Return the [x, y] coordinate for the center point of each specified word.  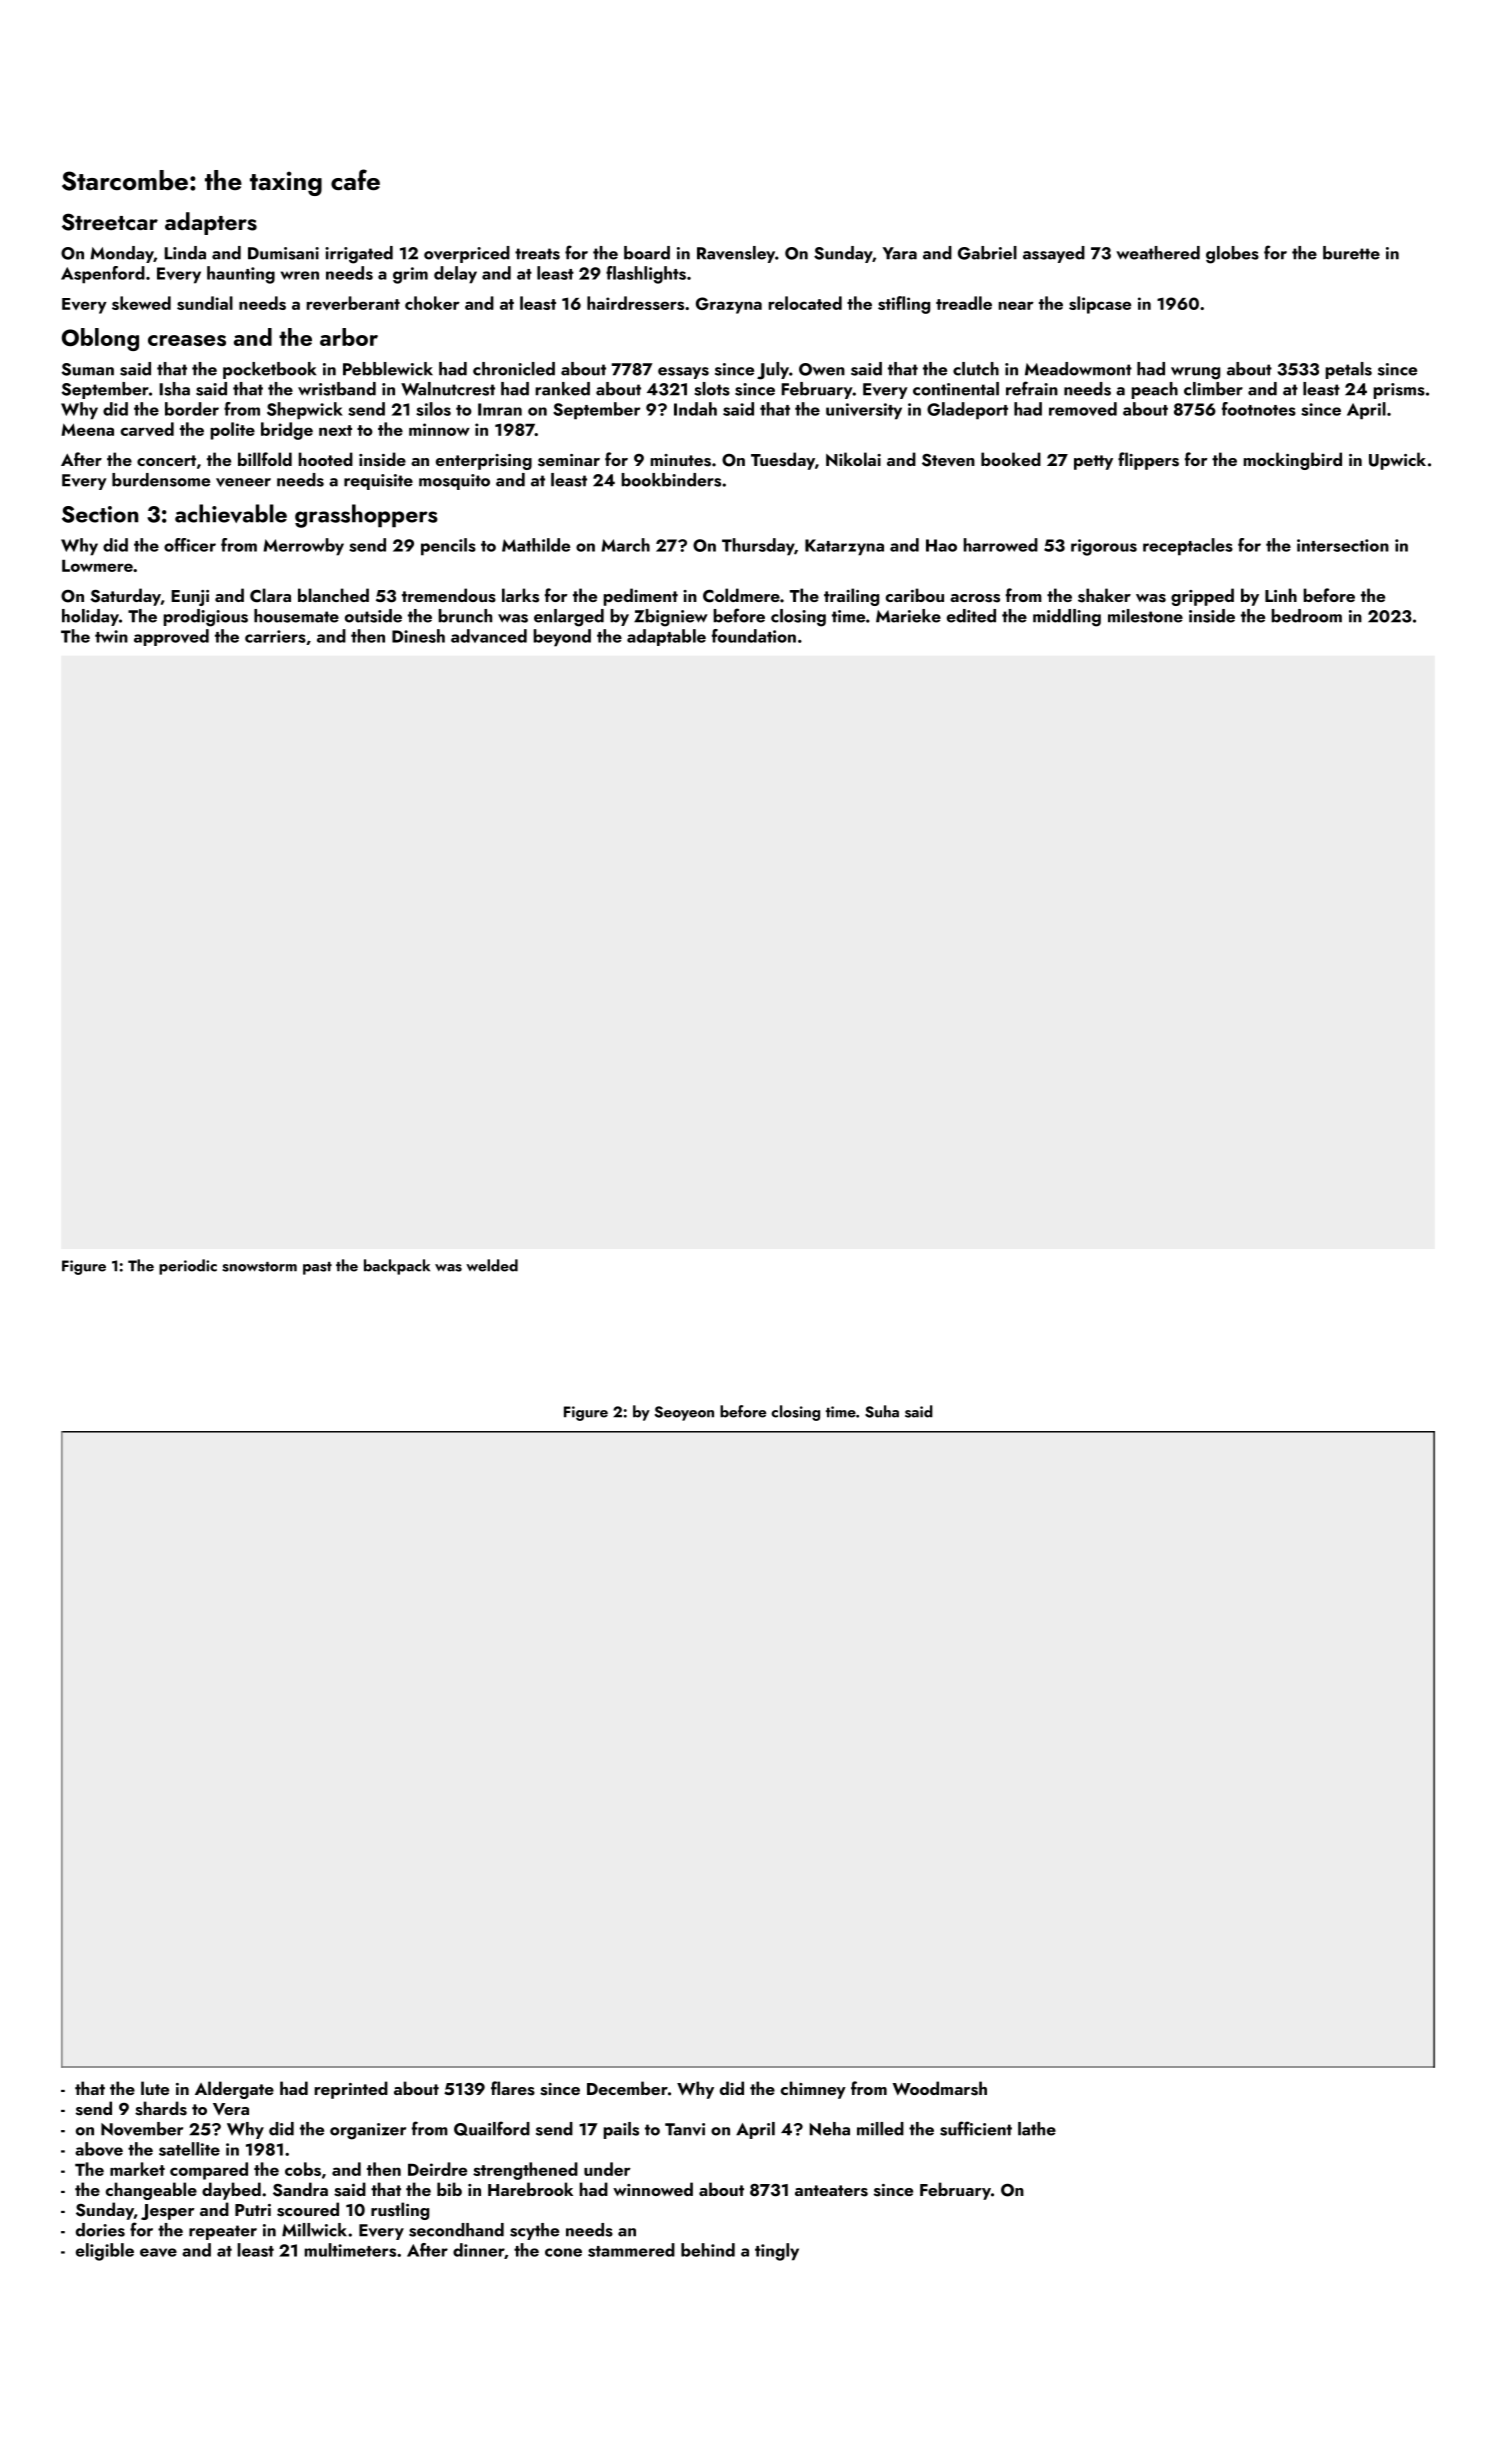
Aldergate [234, 2090]
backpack [397, 1267]
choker [432, 303]
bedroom [1306, 616]
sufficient [976, 2128]
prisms [1399, 391]
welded [492, 1265]
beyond [562, 638]
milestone [1145, 616]
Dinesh [418, 636]
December [627, 2088]
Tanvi [685, 2129]
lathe [1037, 2129]
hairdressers [635, 303]
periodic [188, 1267]
